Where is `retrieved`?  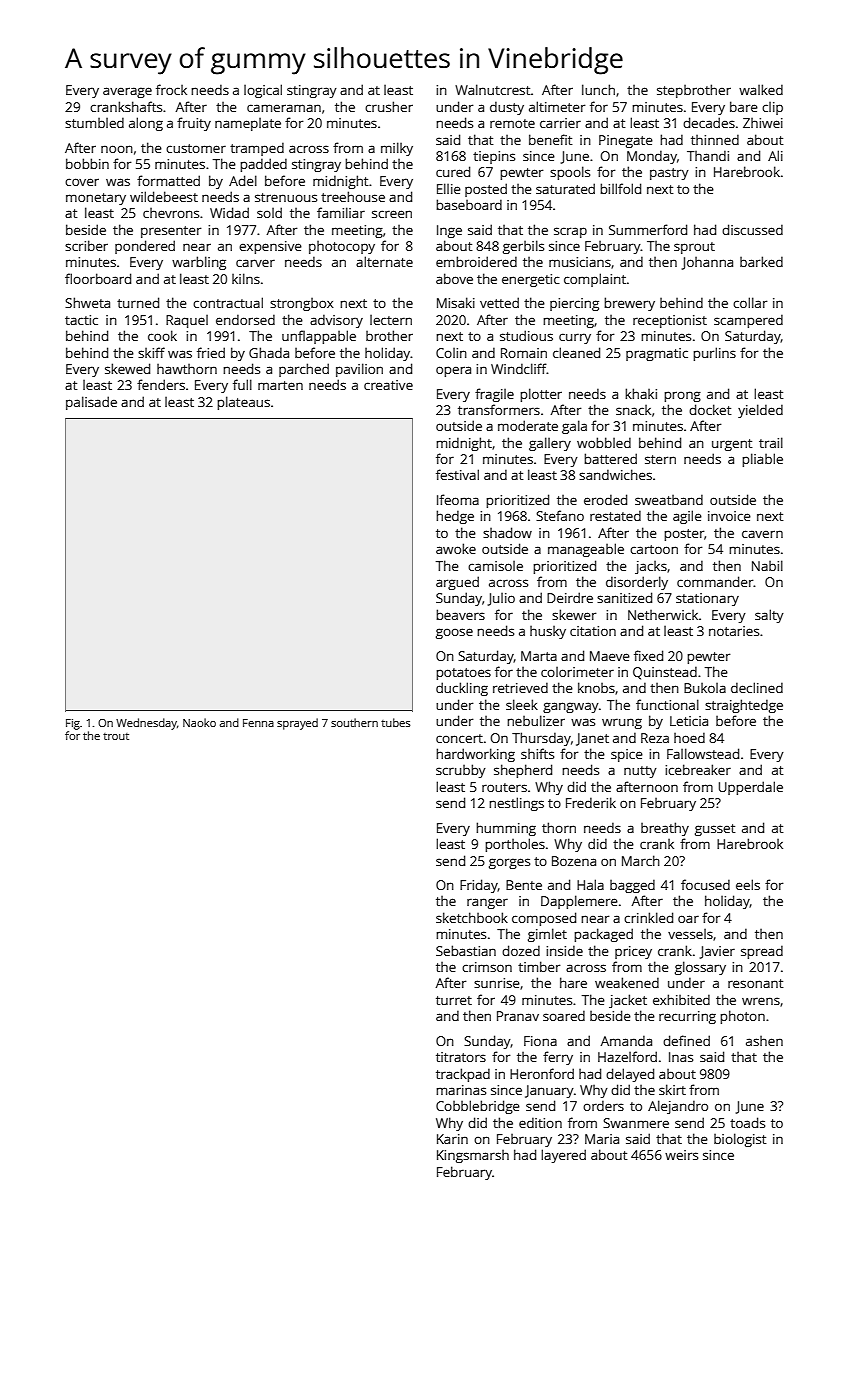 retrieved is located at coordinates (520, 687).
